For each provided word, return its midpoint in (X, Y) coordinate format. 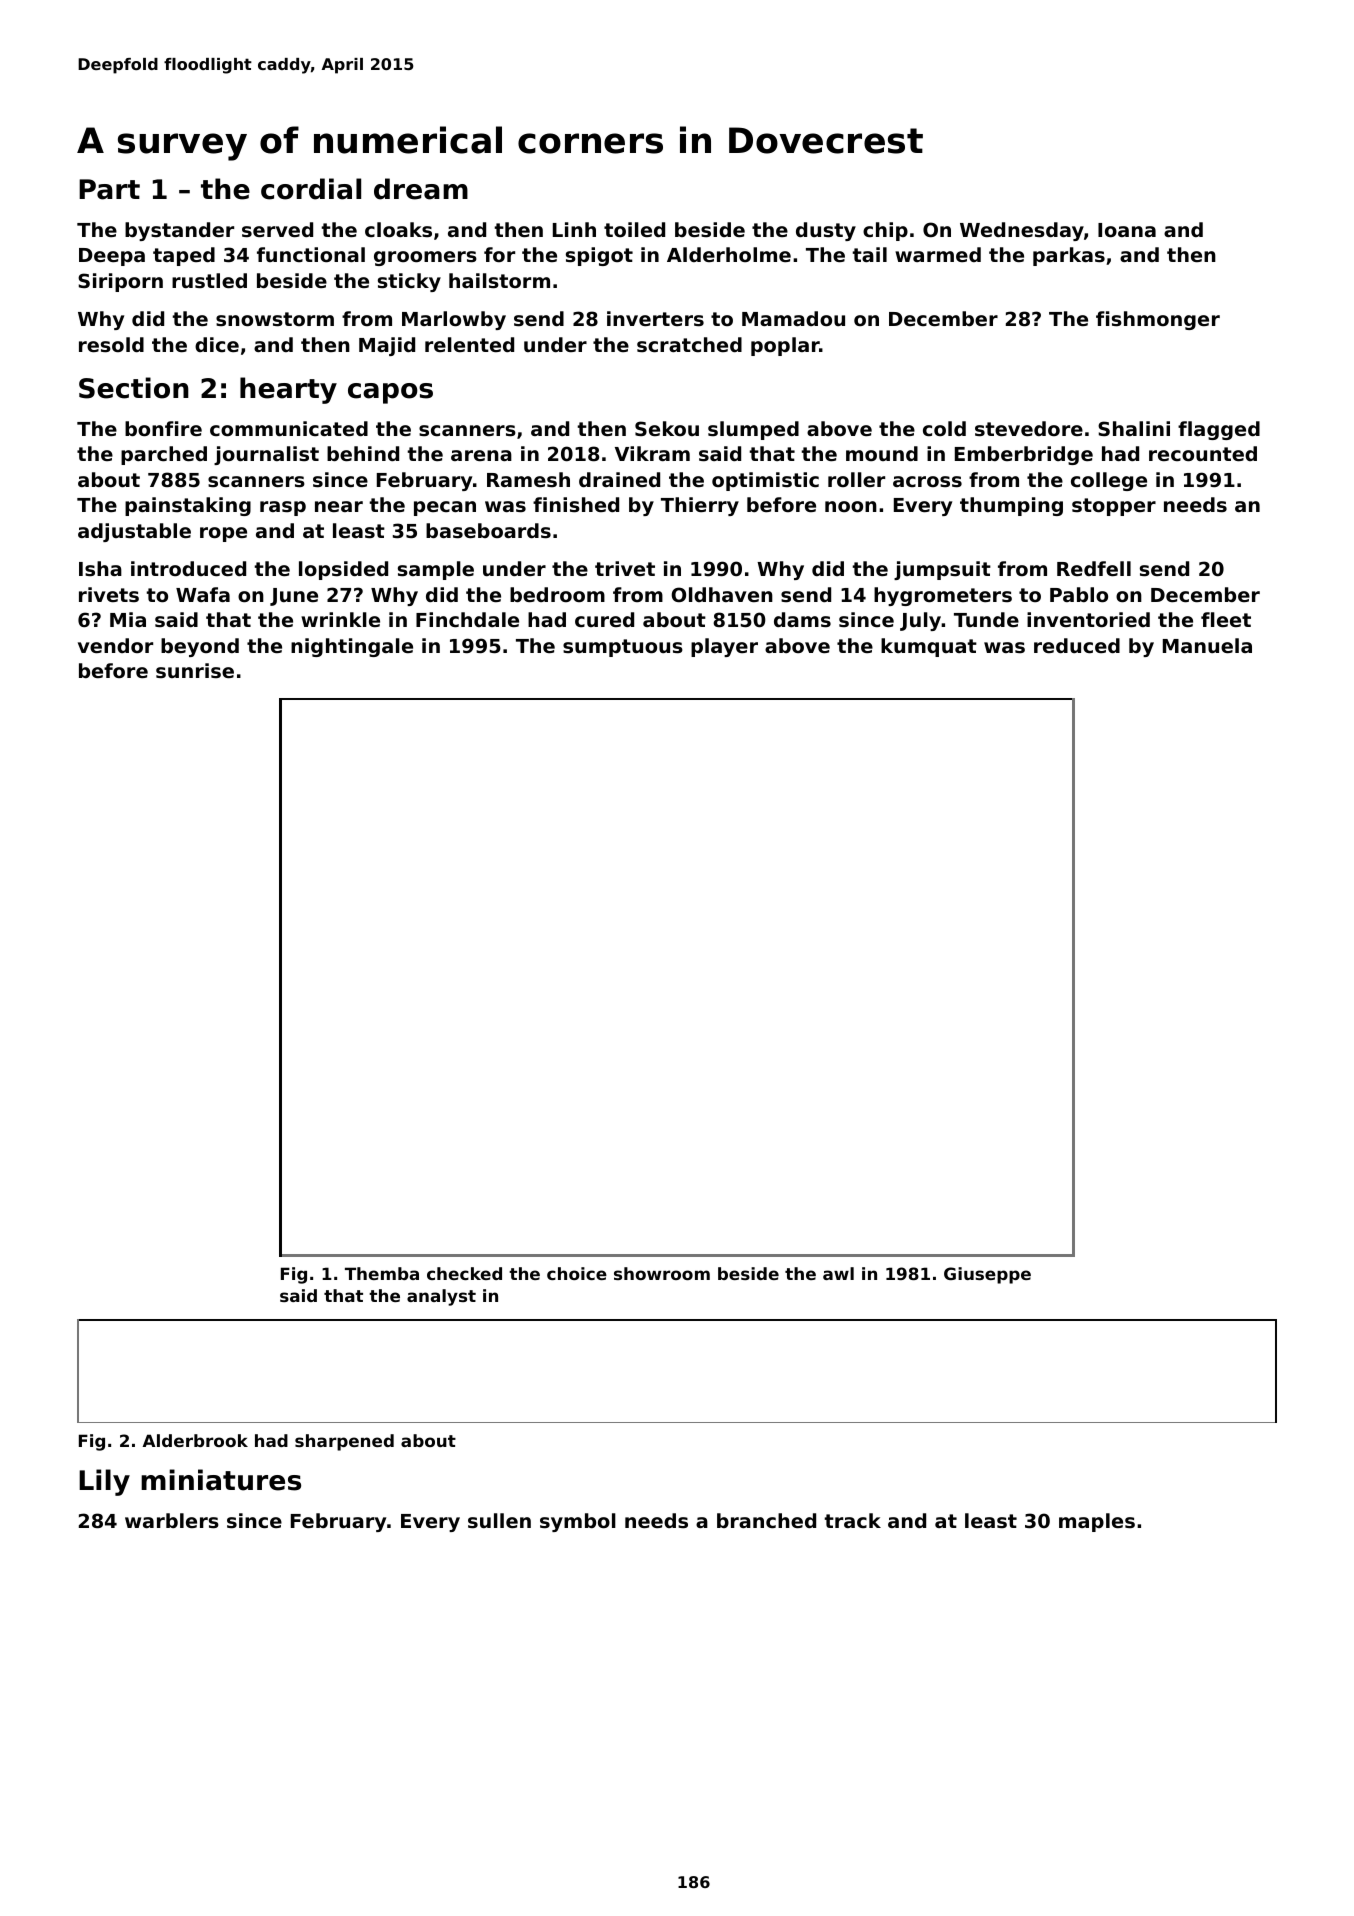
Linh (574, 229)
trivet (625, 568)
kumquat (929, 647)
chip (885, 231)
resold (111, 345)
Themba (382, 1273)
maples (1097, 1522)
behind (363, 453)
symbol (578, 1522)
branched (766, 1520)
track (852, 1520)
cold (944, 428)
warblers (172, 1521)
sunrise (195, 670)
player (724, 647)
